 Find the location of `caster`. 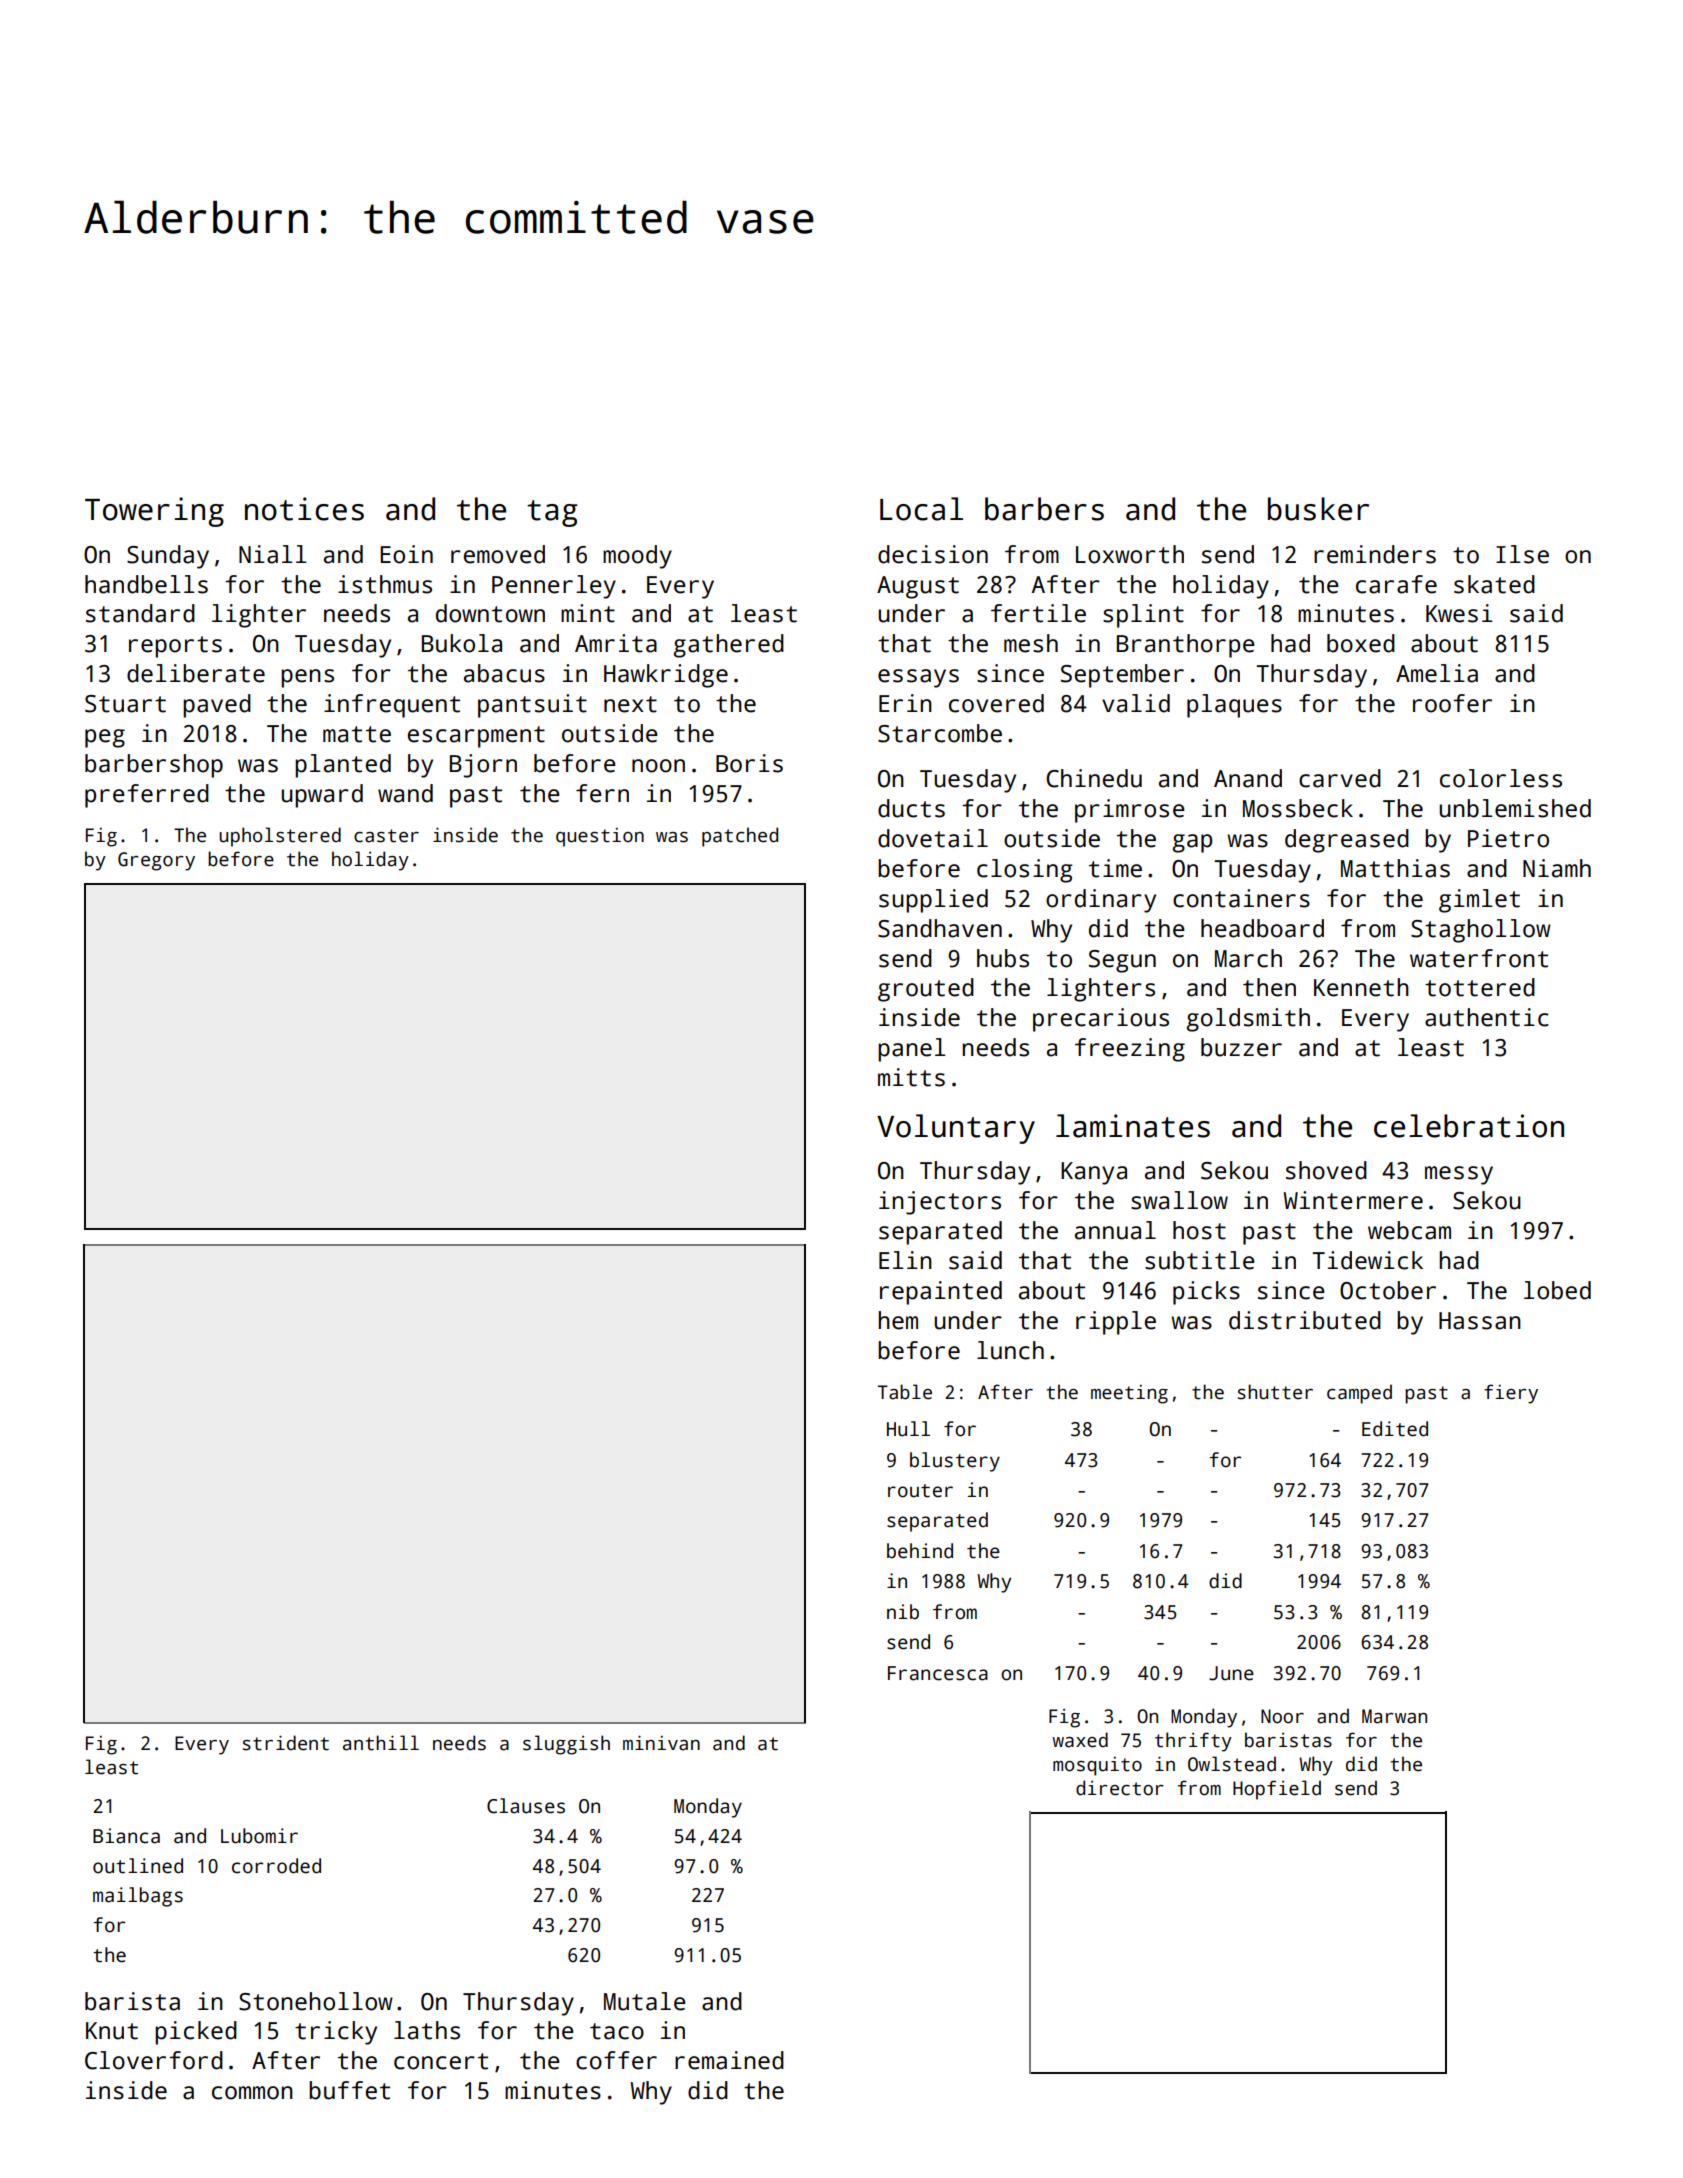

caster is located at coordinates (386, 836).
